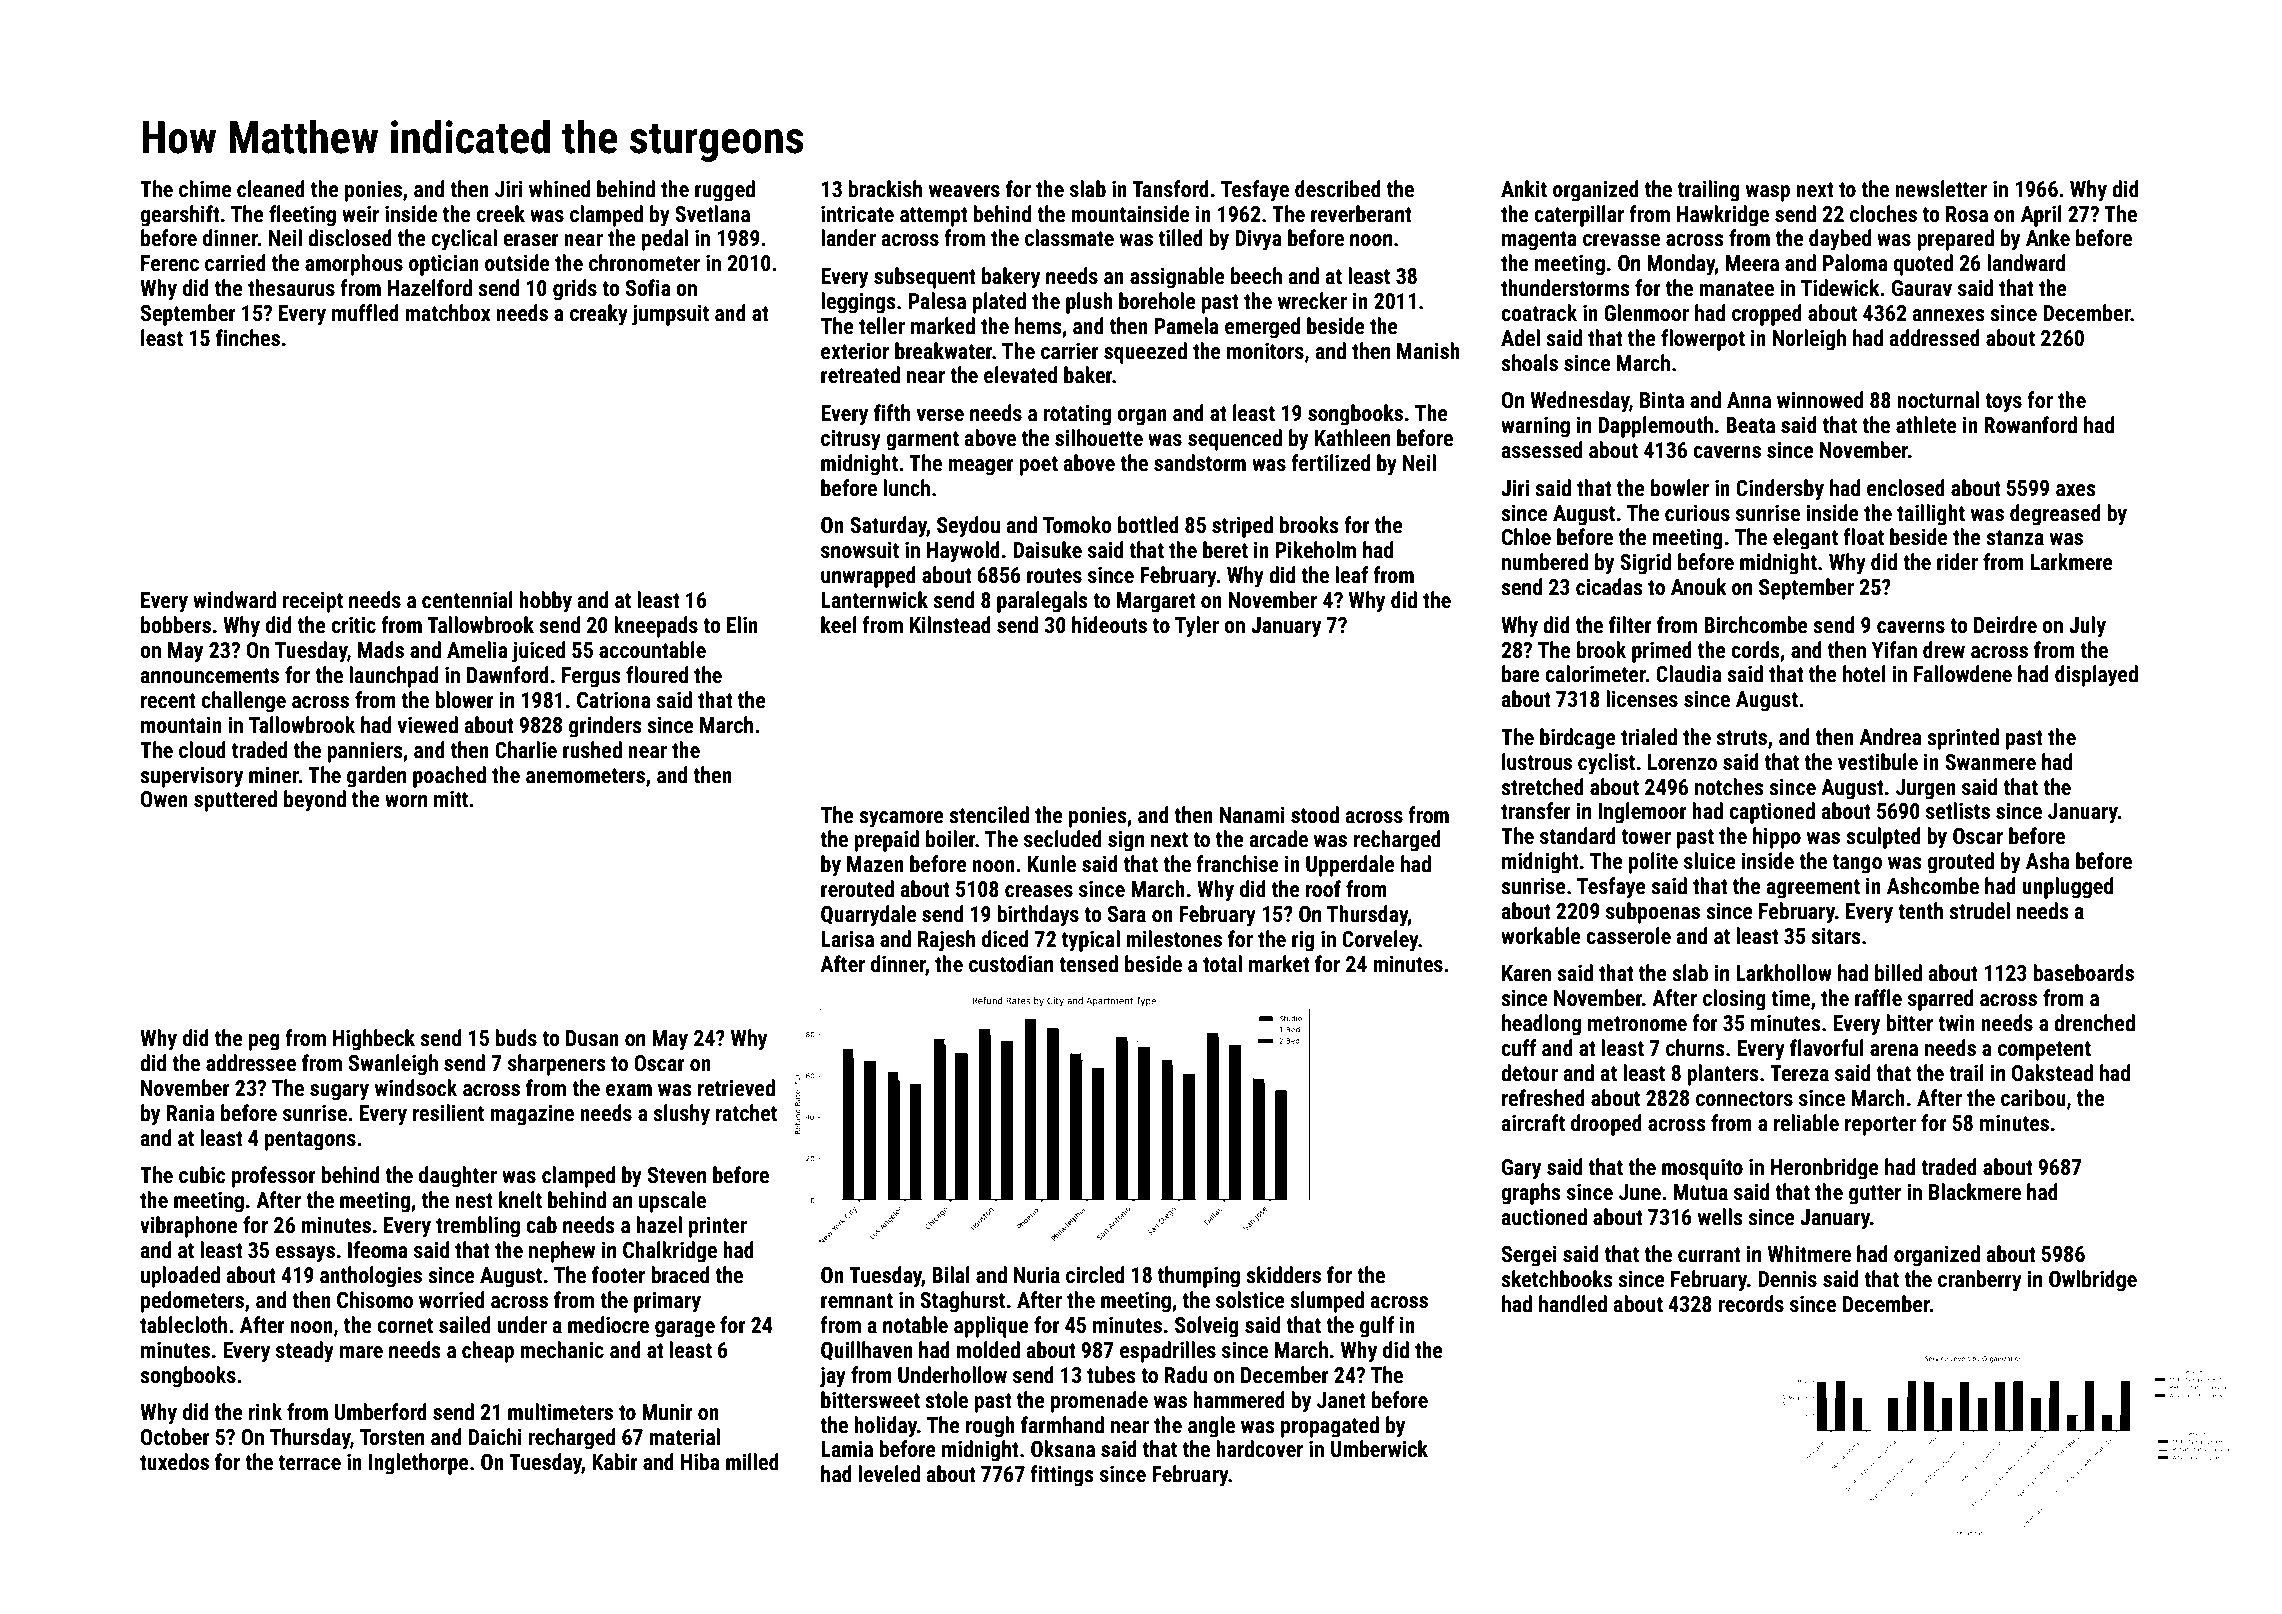 Image resolution: width=2282 pixels, height=1614 pixels. I want to click on billed, so click(1898, 973).
